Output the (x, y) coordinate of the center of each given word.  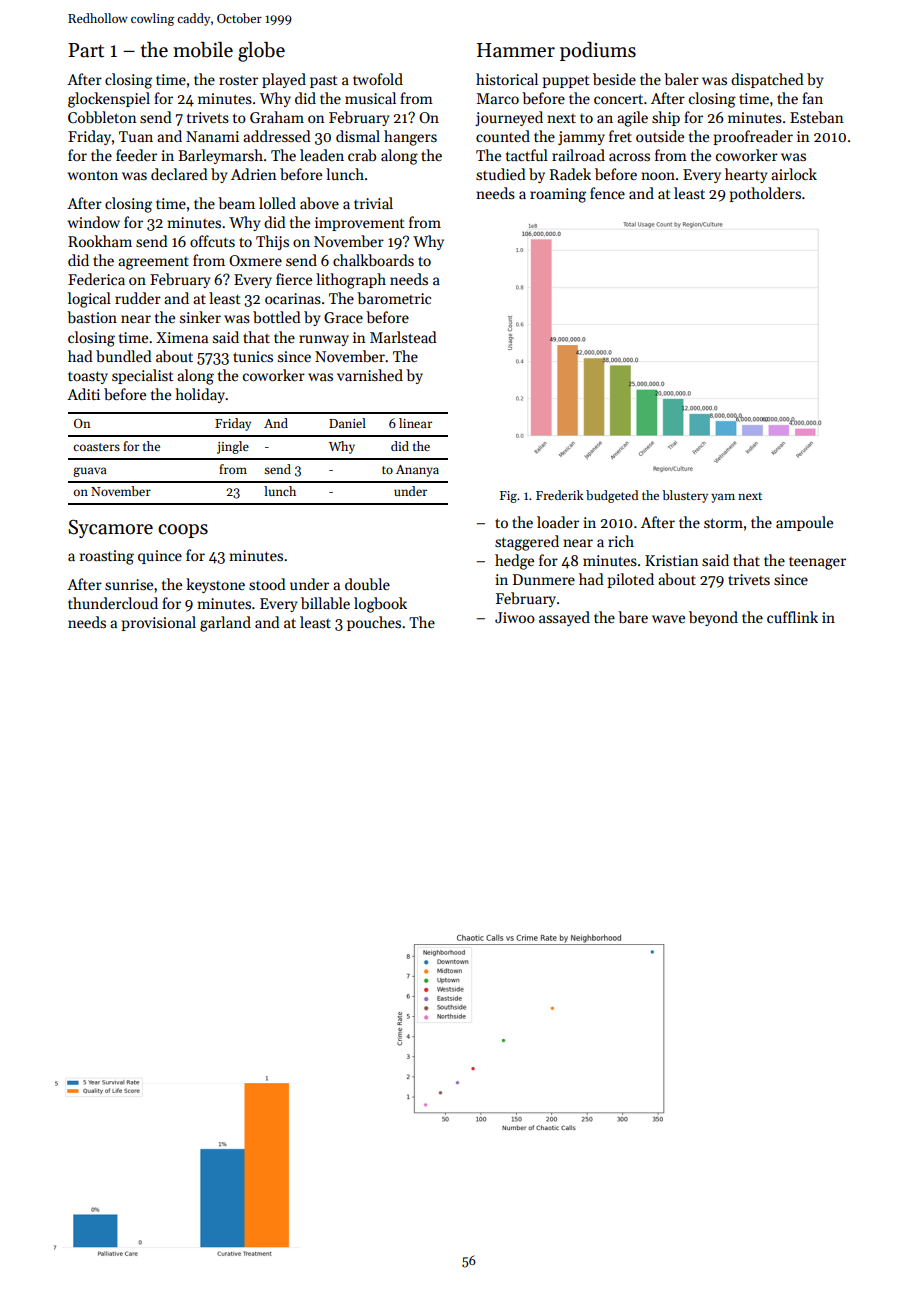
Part (86, 50)
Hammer (516, 50)
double (367, 584)
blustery (685, 496)
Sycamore (110, 528)
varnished (370, 375)
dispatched (767, 80)
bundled (124, 356)
